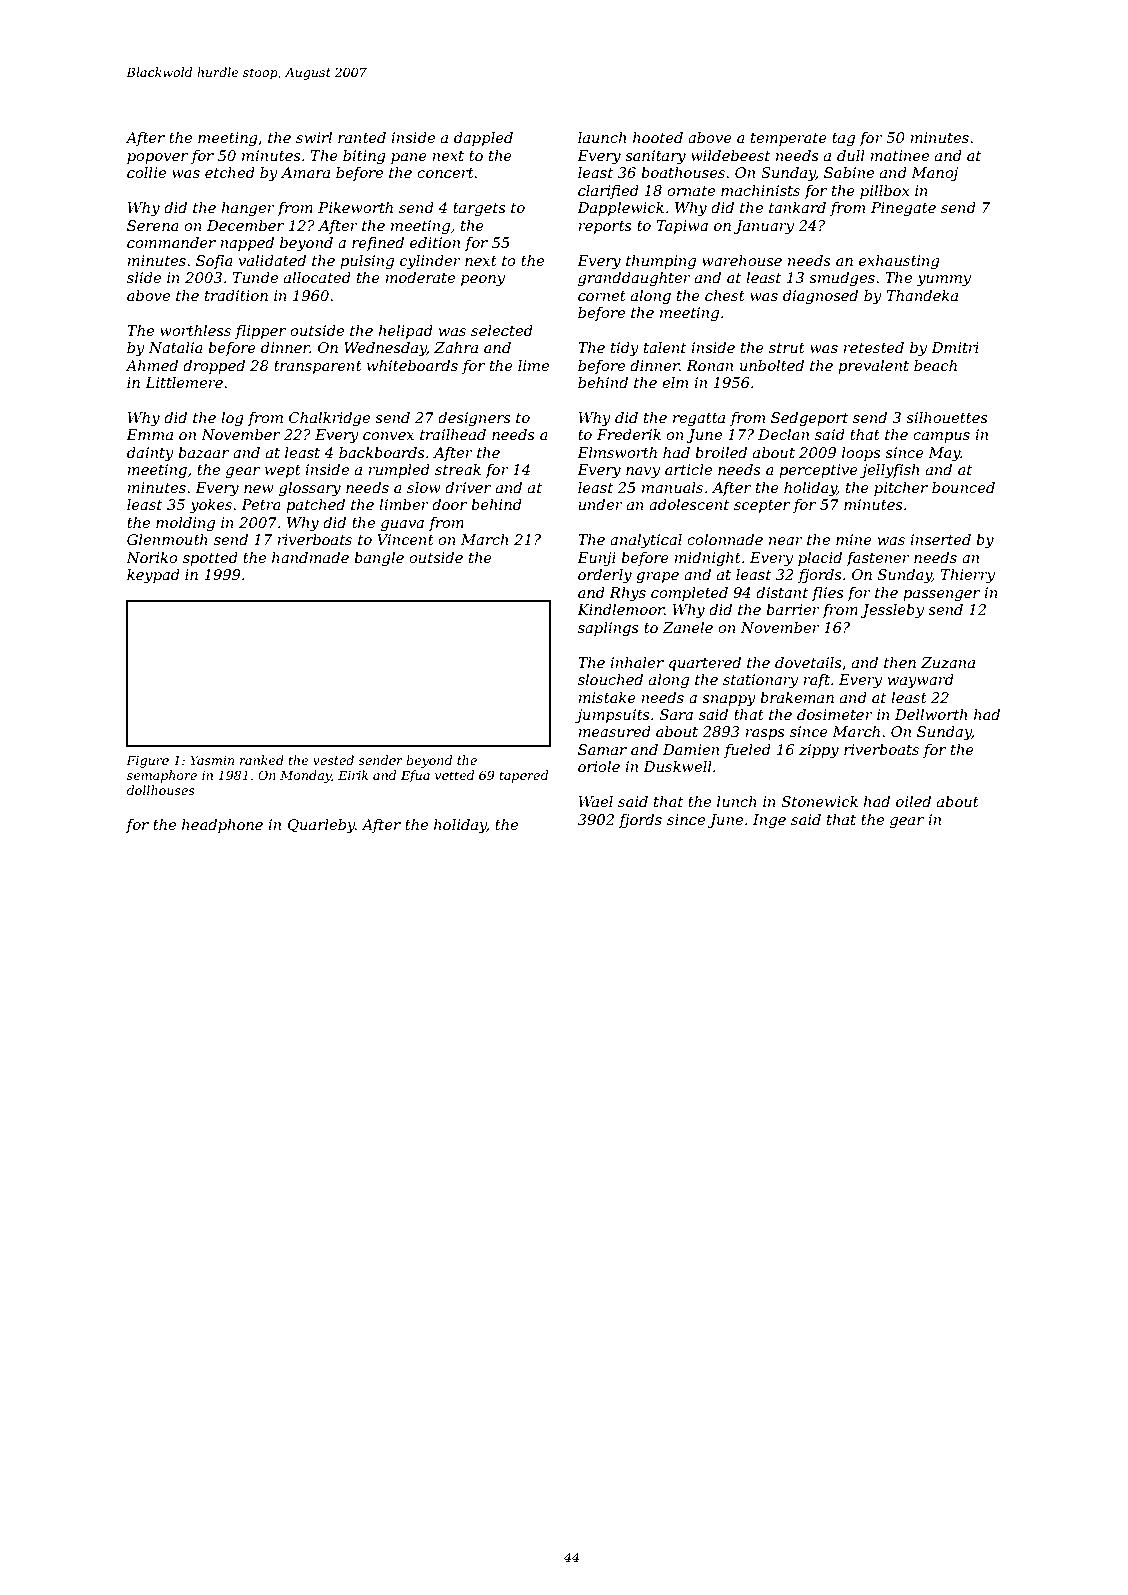 This image has height=1595, width=1128. What do you see at coordinates (305, 776) in the image?
I see `Monday` at bounding box center [305, 776].
